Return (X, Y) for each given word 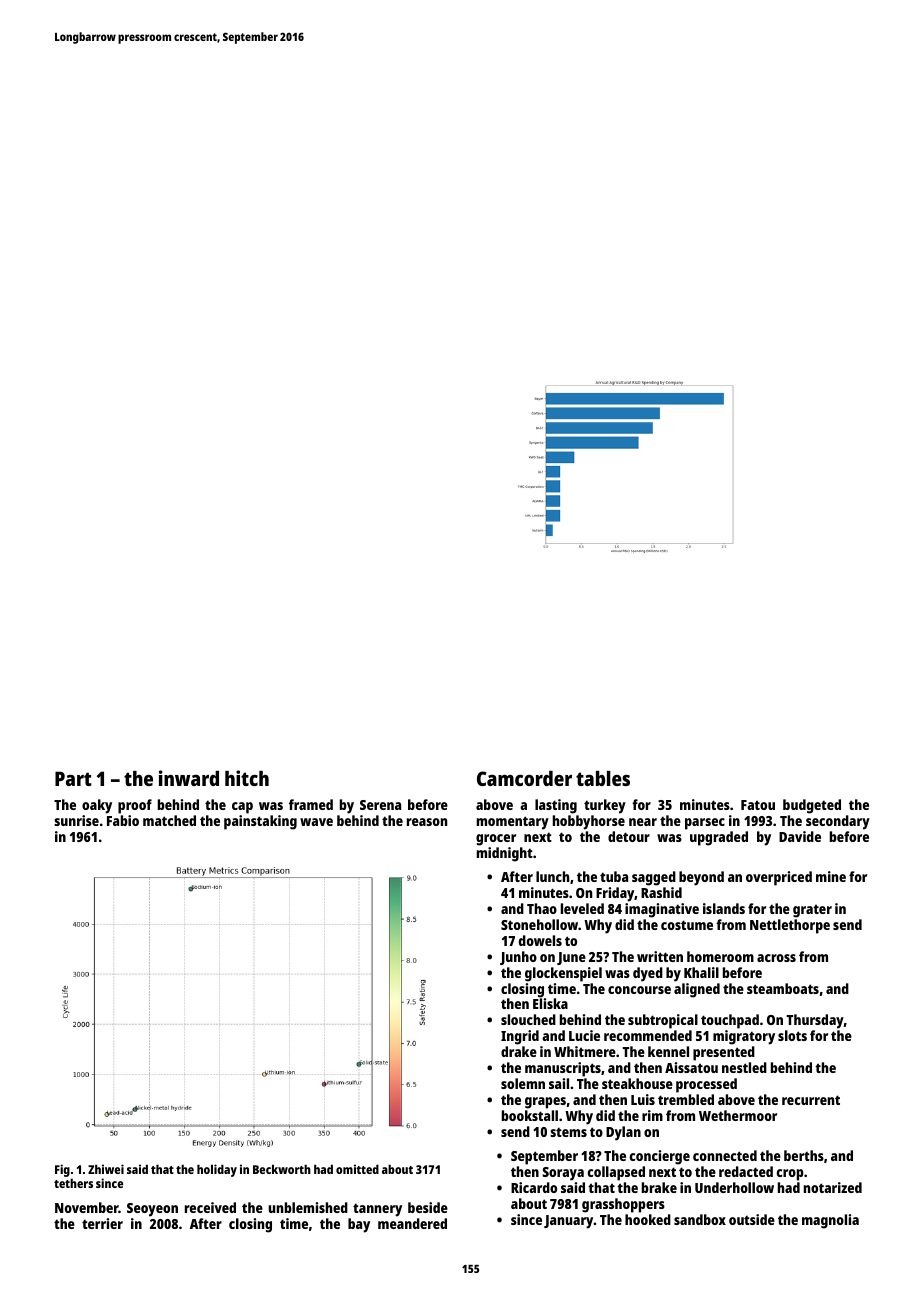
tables (603, 778)
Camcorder (524, 778)
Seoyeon (152, 1210)
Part (73, 778)
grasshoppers (623, 1205)
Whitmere (585, 1051)
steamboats (783, 988)
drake (519, 1051)
